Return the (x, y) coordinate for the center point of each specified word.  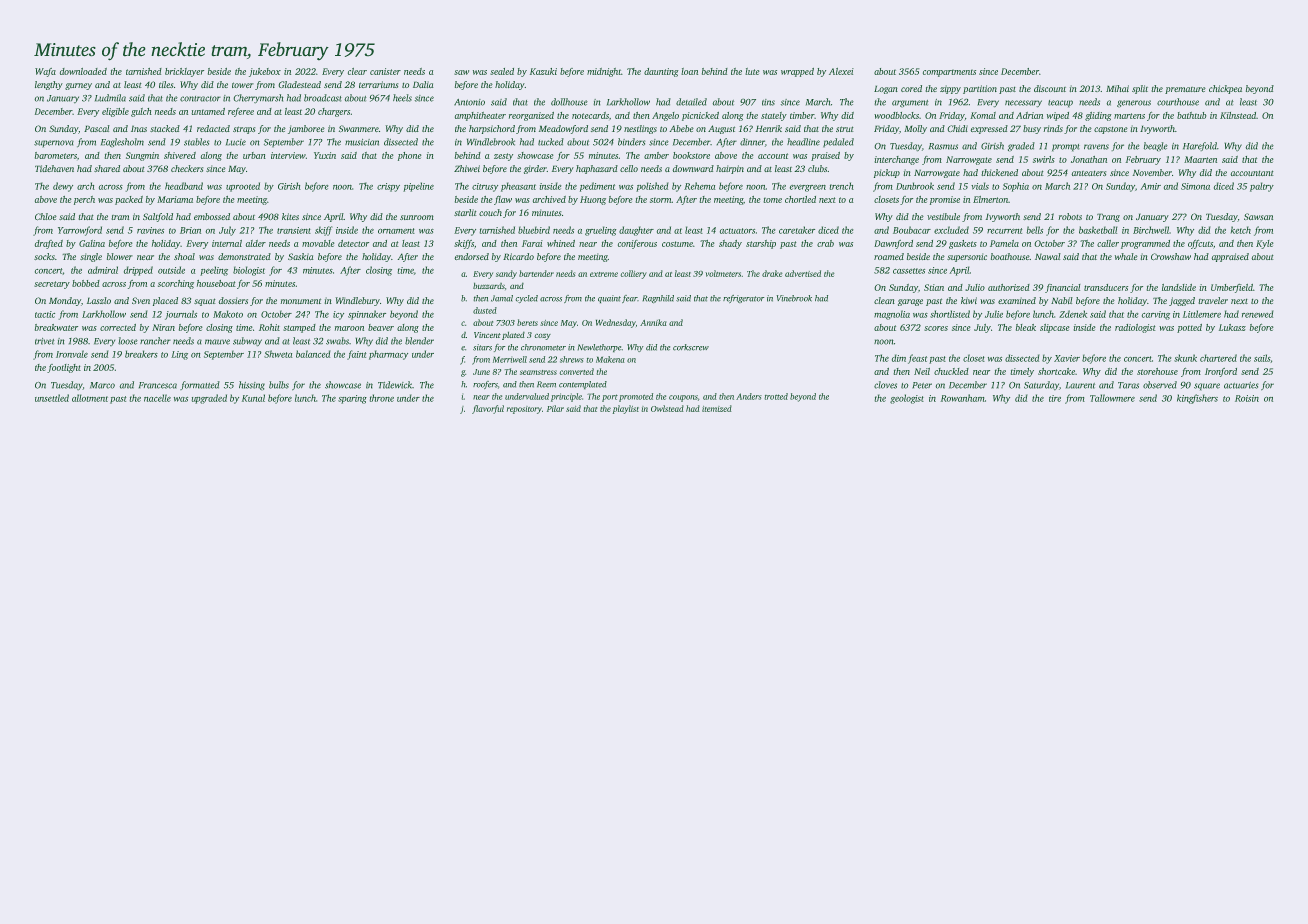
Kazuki (543, 71)
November (1152, 172)
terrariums (378, 84)
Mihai (1117, 88)
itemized (717, 408)
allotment (90, 398)
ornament (396, 231)
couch (490, 212)
